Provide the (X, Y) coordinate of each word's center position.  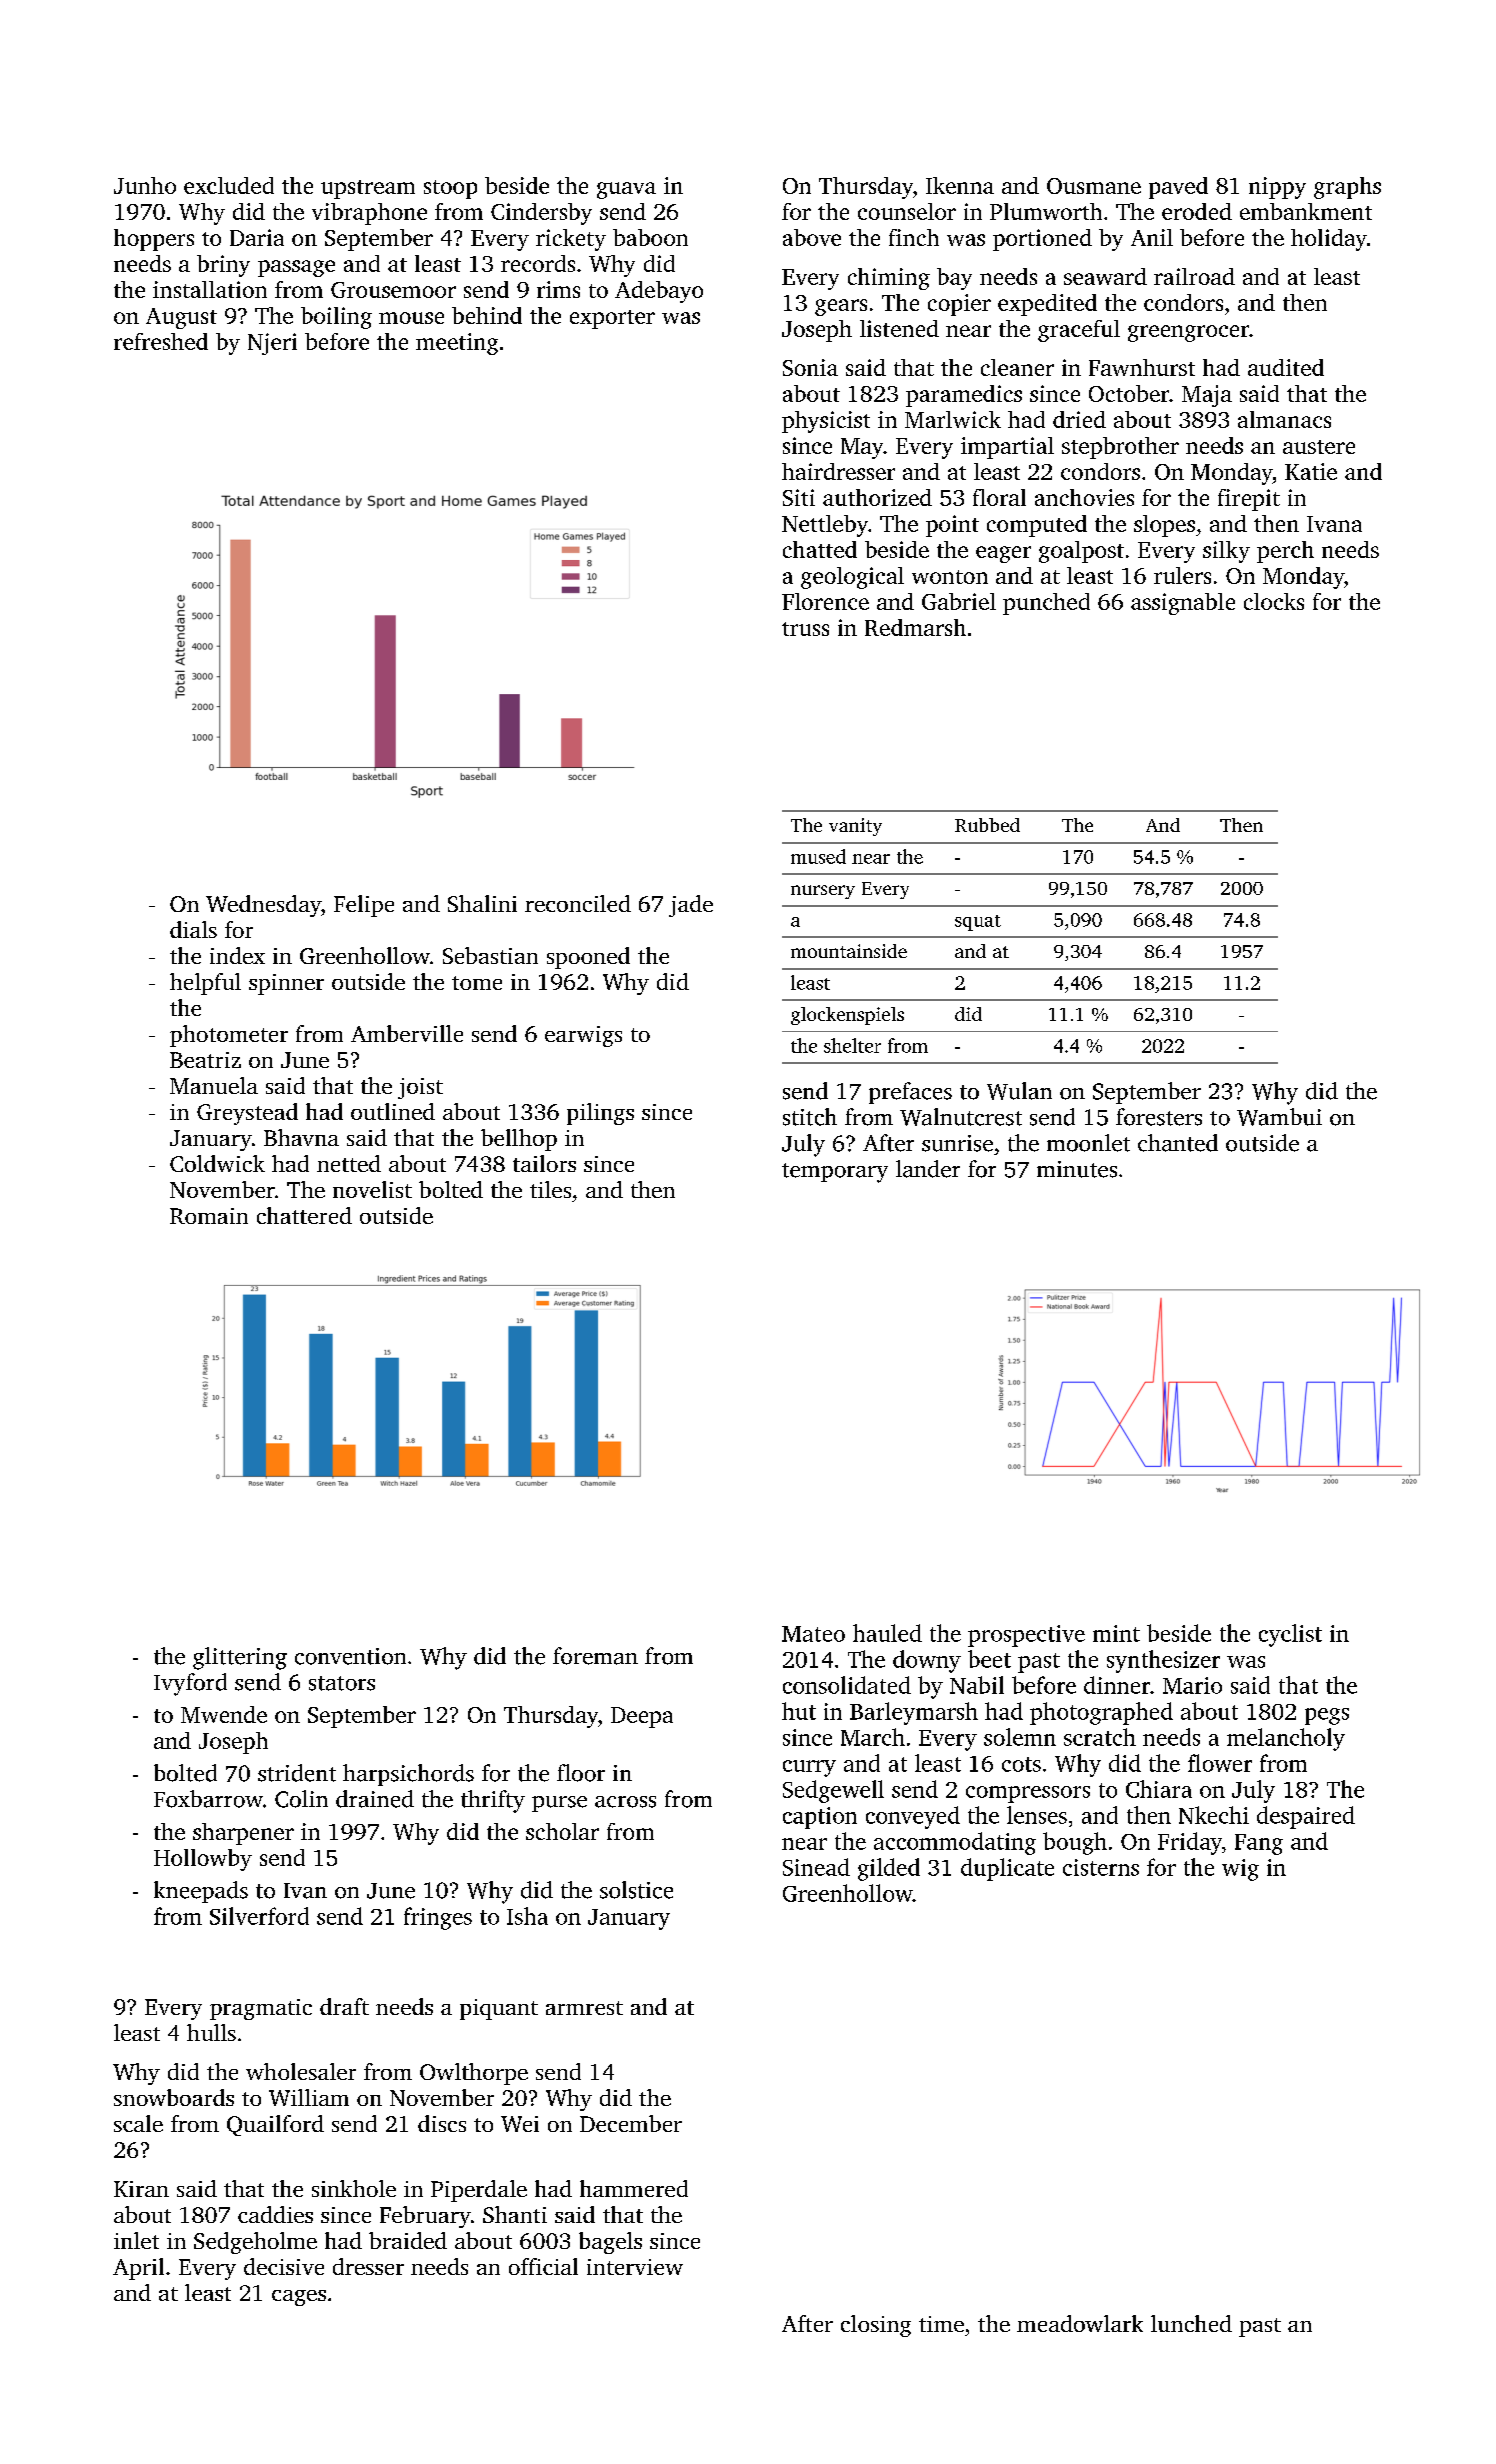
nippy (1277, 188)
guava (626, 190)
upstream (368, 189)
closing (876, 2326)
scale (138, 2123)
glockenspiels (847, 1016)
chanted (1178, 1143)
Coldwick (217, 1163)
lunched (1191, 2323)
